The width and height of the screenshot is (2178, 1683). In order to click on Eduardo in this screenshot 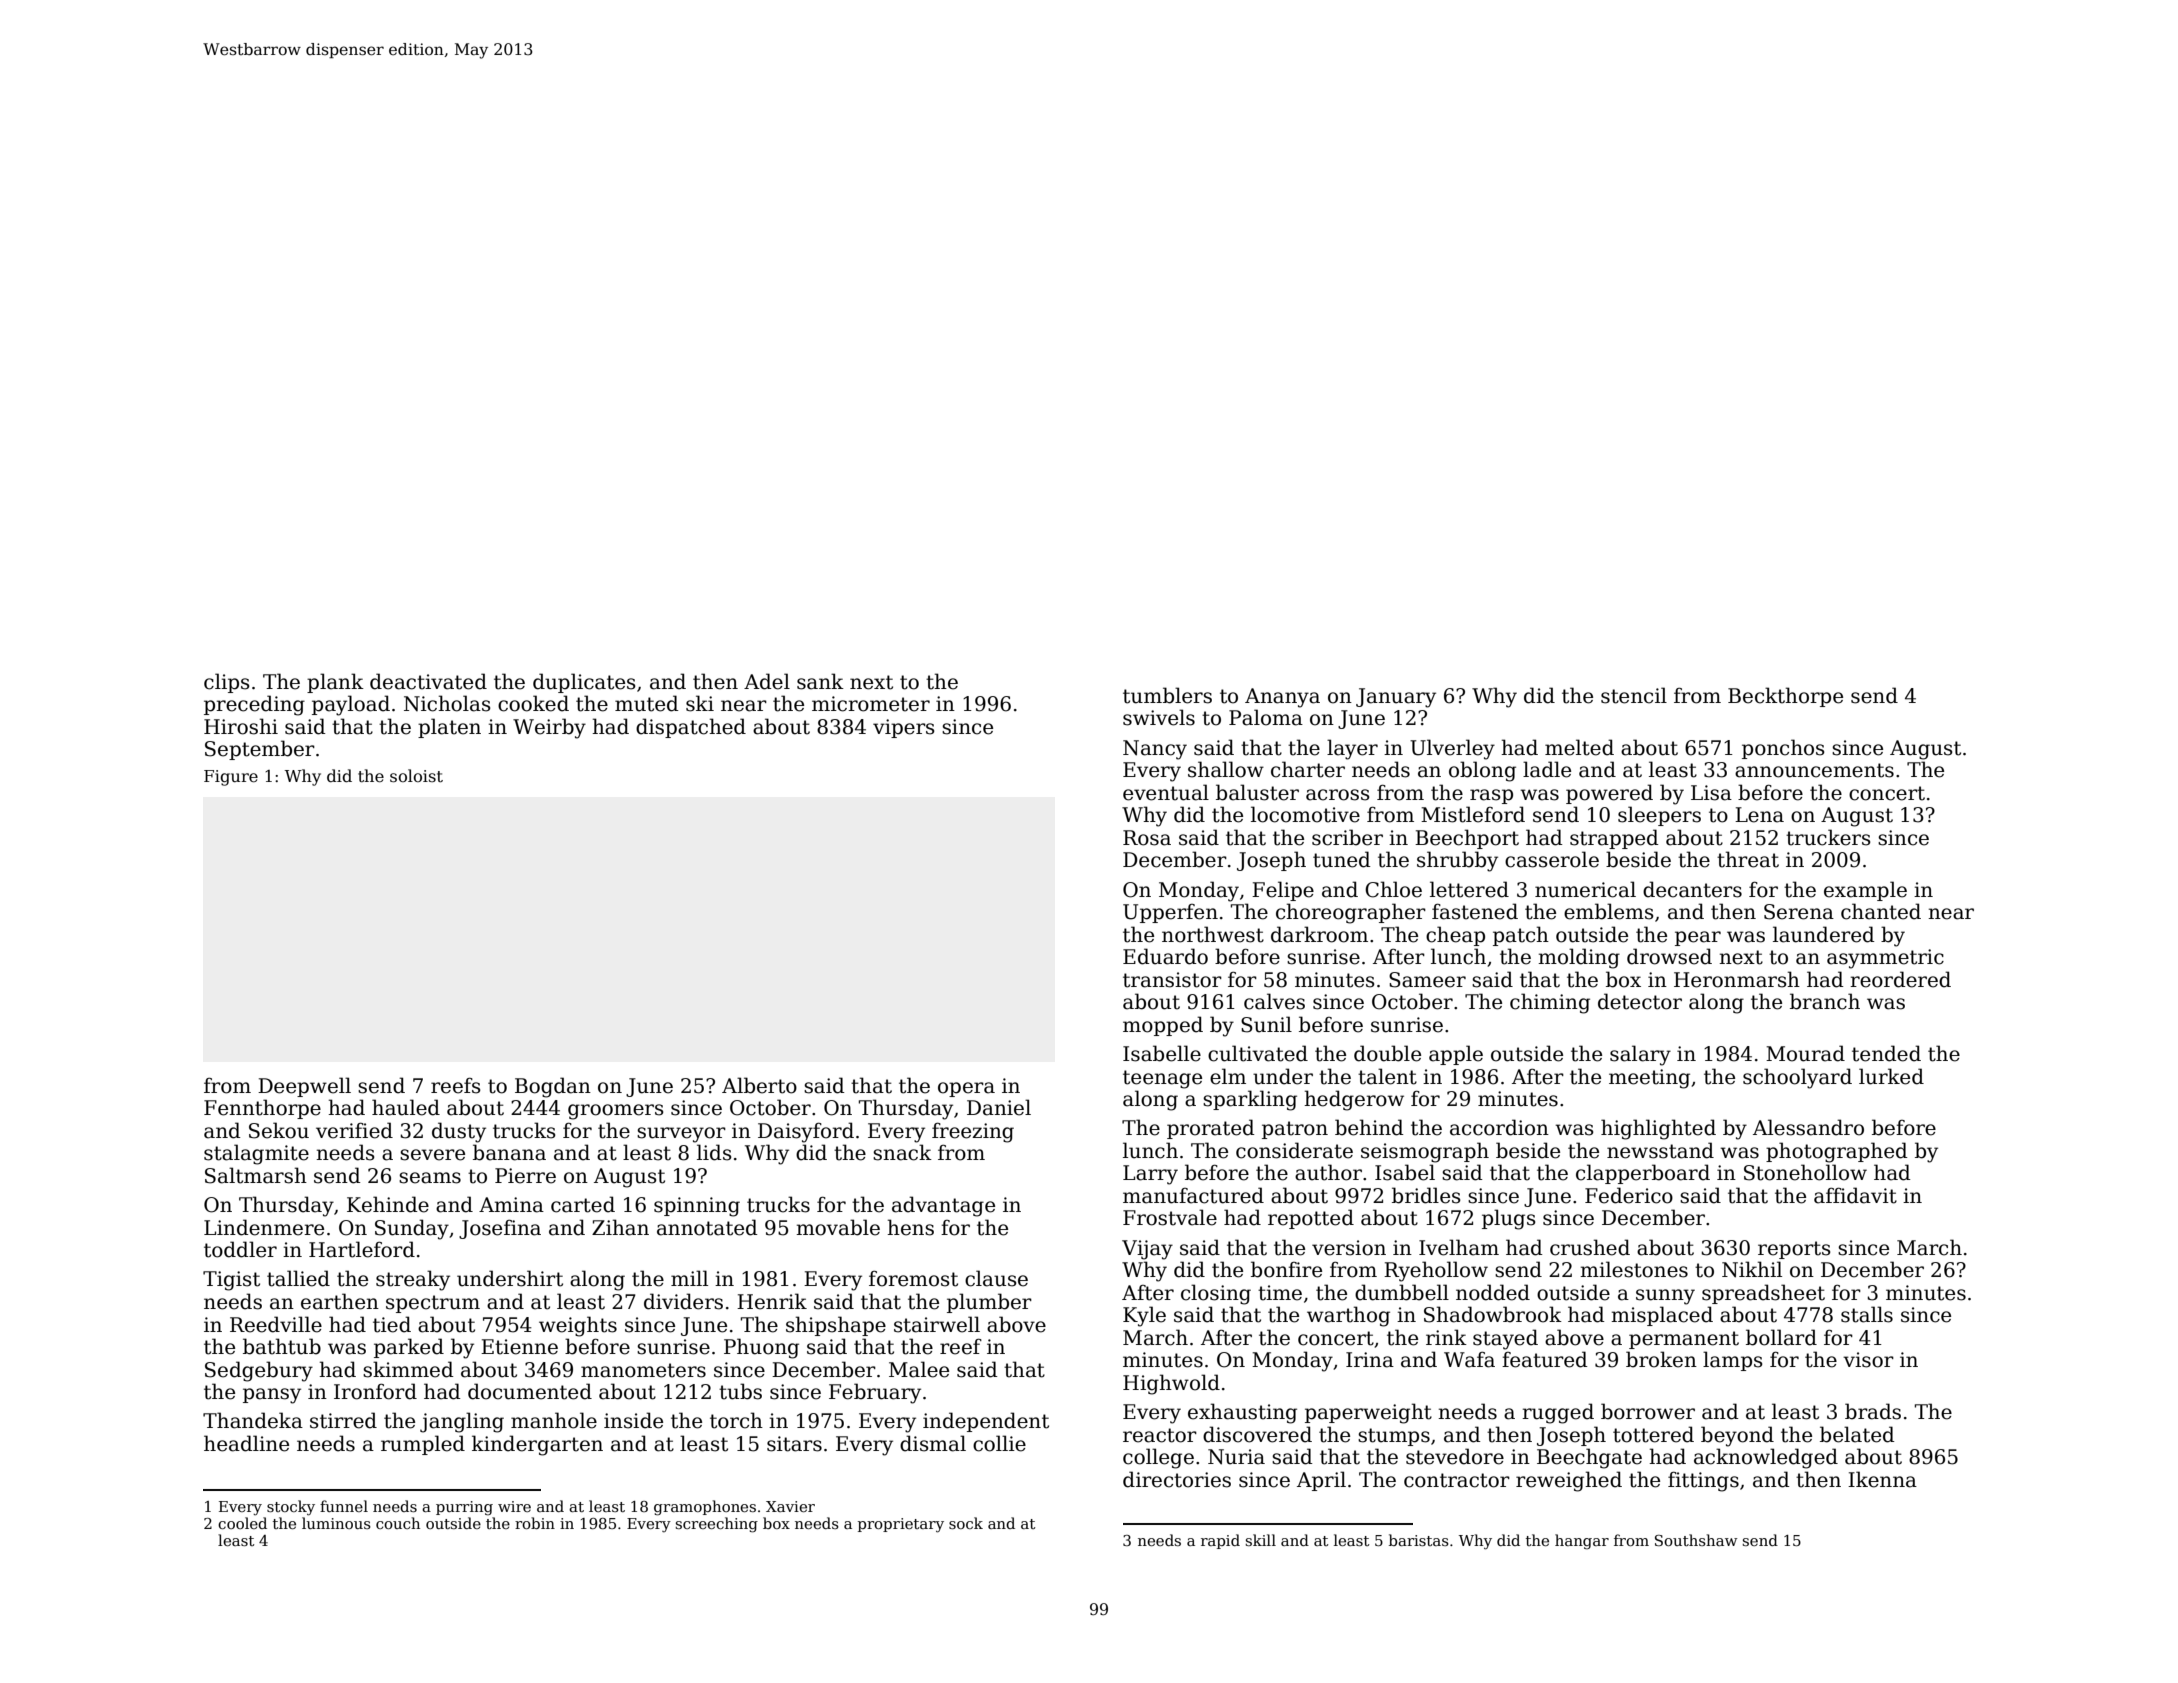, I will do `click(1165, 956)`.
